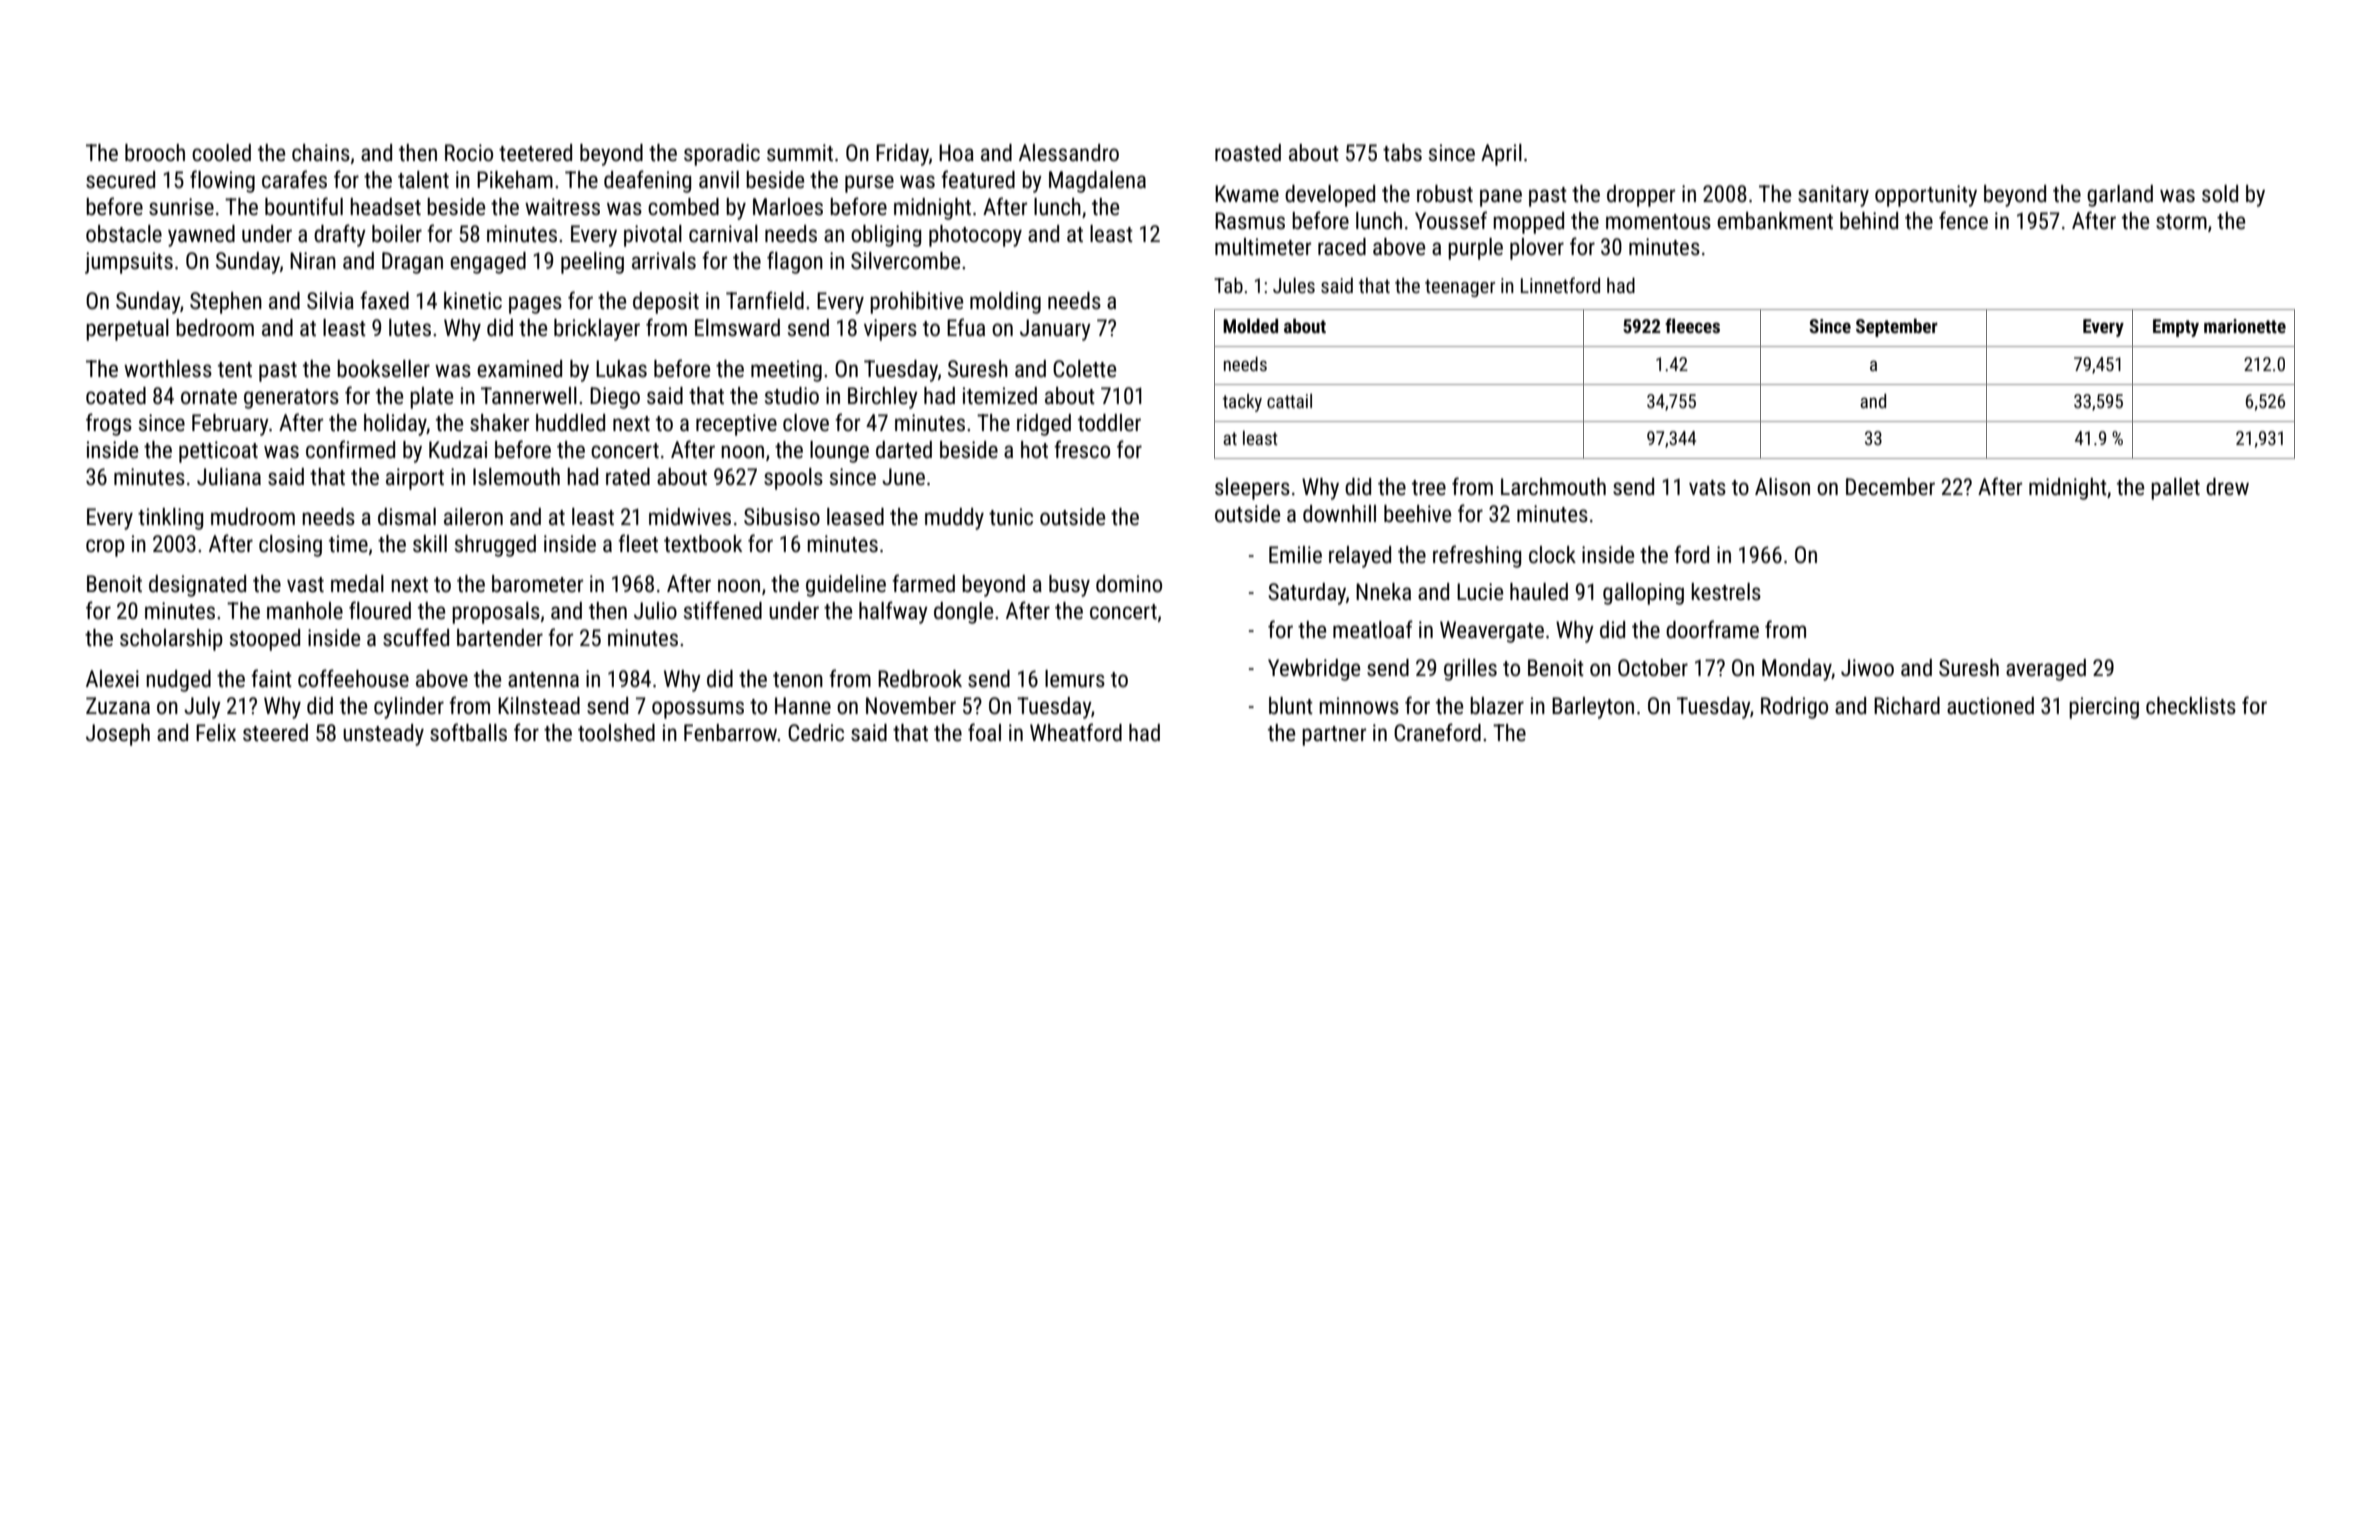 The width and height of the screenshot is (2380, 1540). I want to click on Yewbridge, so click(1314, 670).
